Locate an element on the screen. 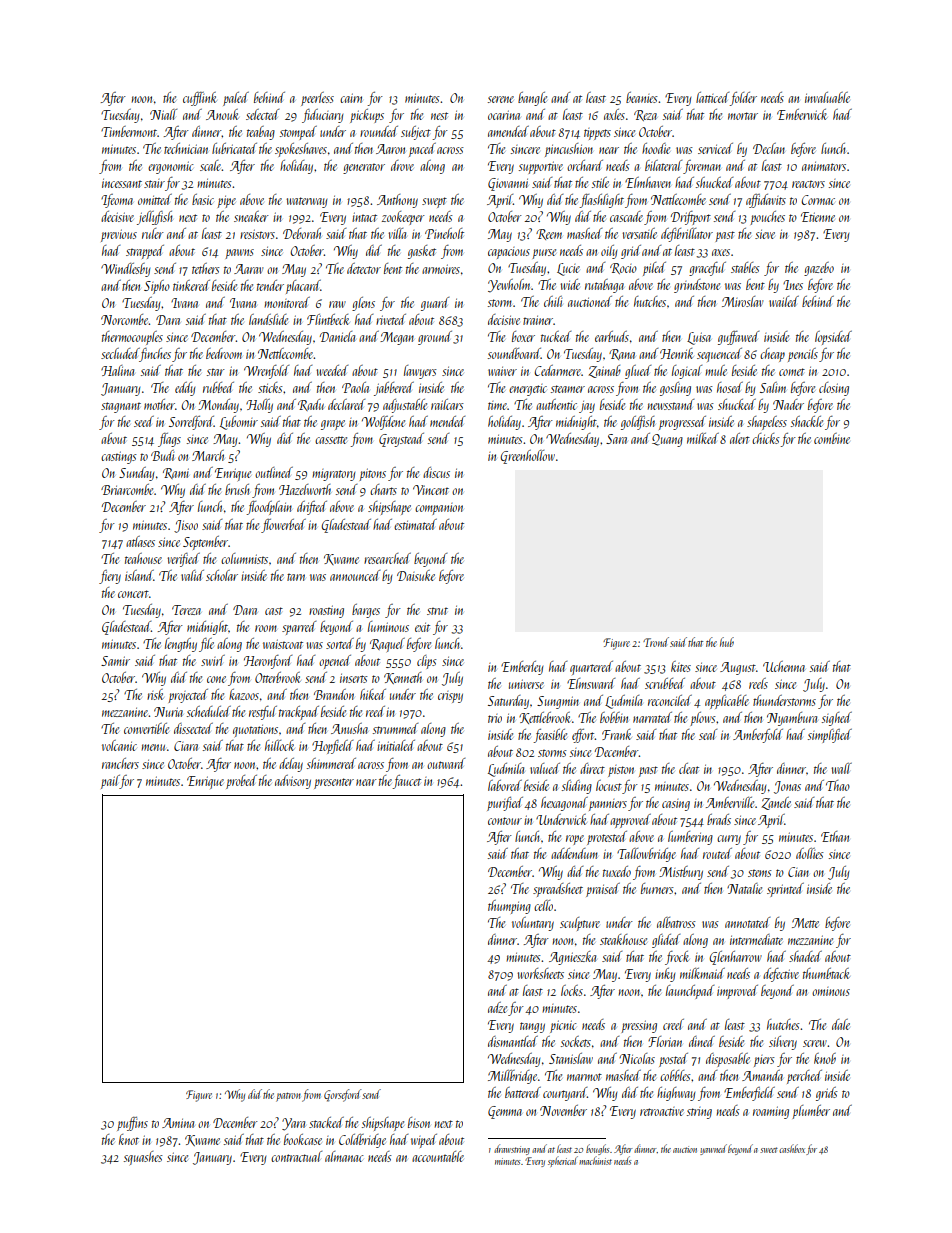 The height and width of the screenshot is (1233, 952). contractual is located at coordinates (296, 1156).
